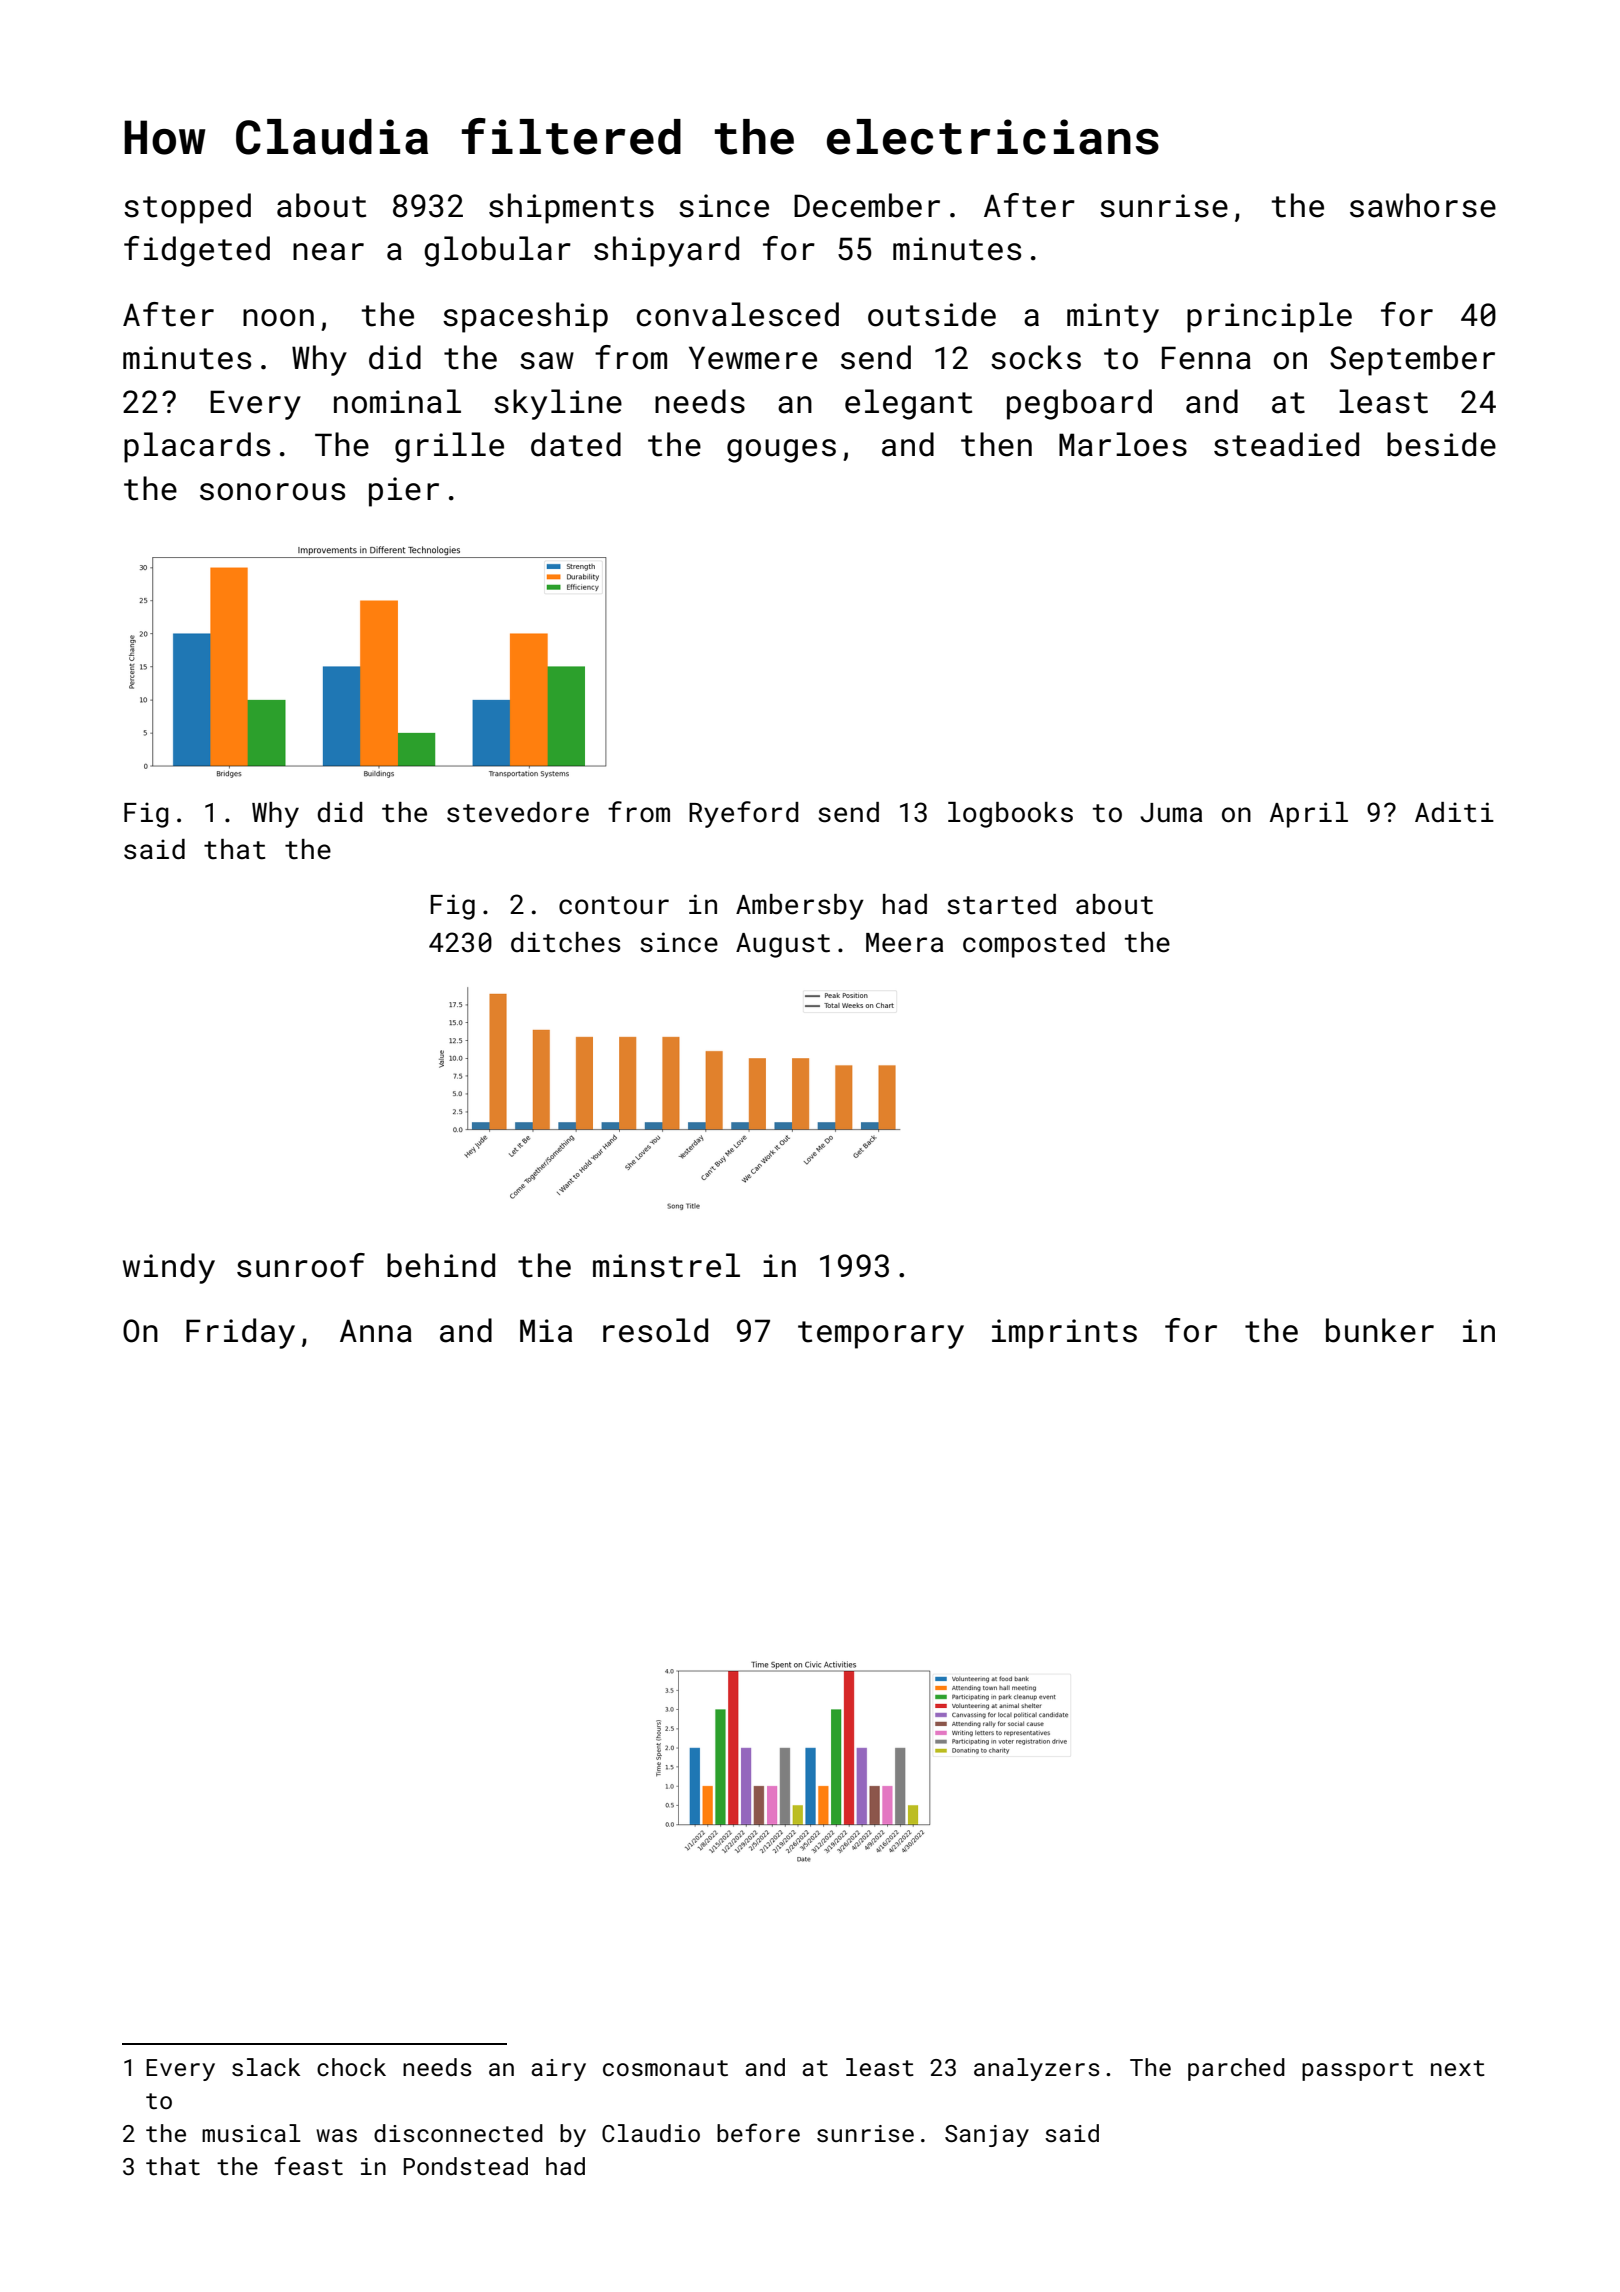 This screenshot has height=2292, width=1620. I want to click on shipyard, so click(666, 251).
